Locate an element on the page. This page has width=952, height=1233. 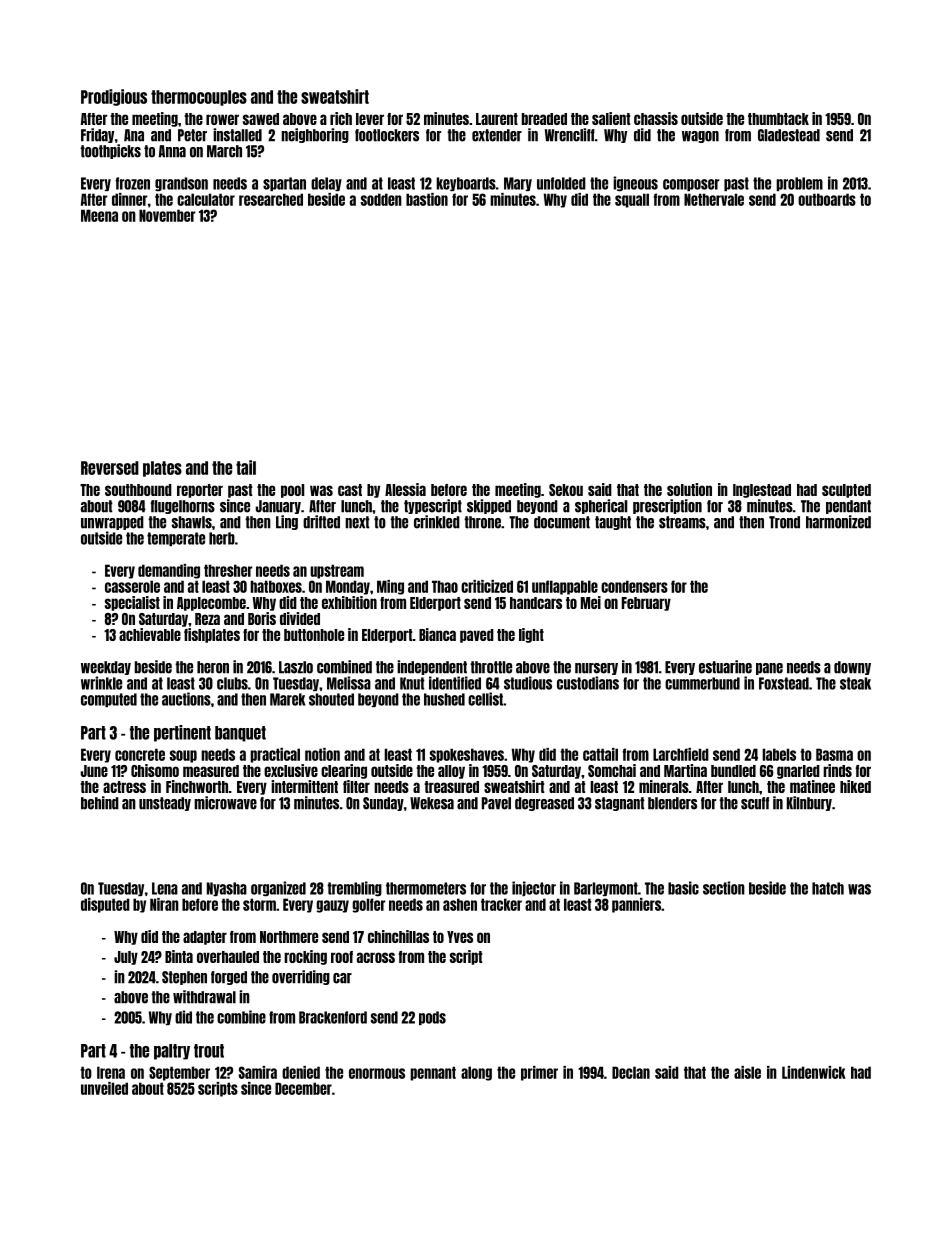
unveiled is located at coordinates (104, 1088).
